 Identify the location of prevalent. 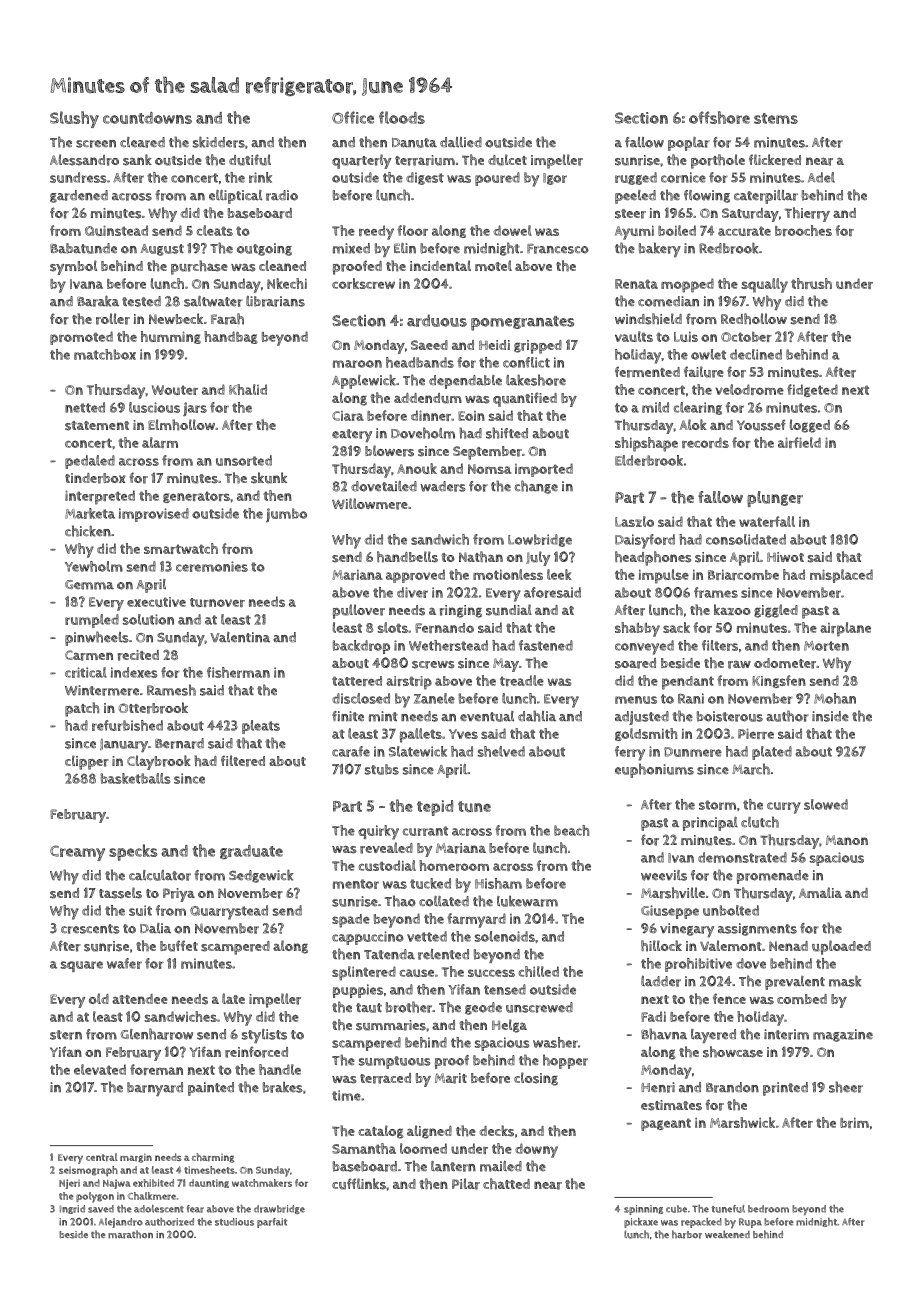
(795, 983).
